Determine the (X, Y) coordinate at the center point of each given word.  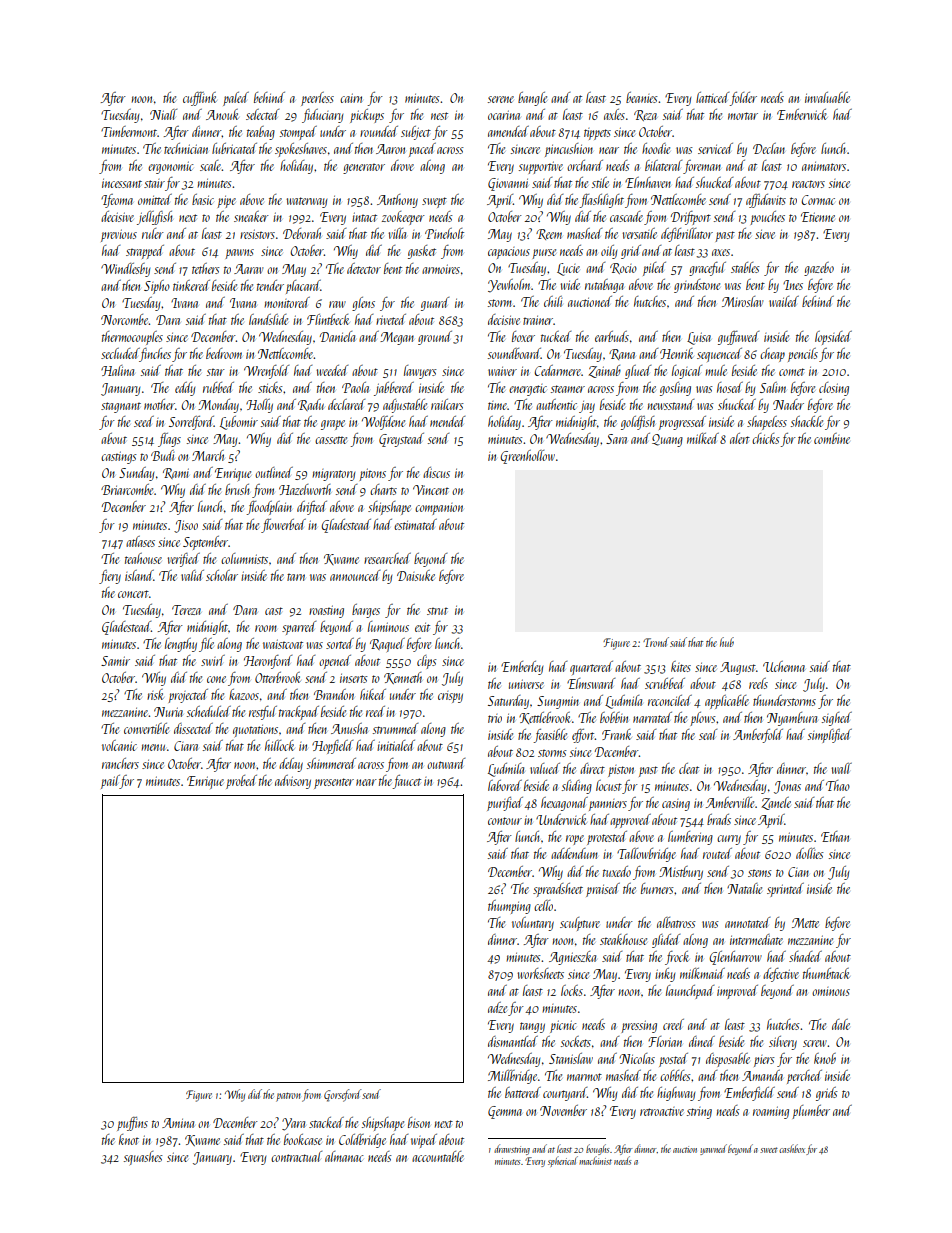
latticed (712, 97)
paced (422, 150)
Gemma (505, 1112)
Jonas (787, 787)
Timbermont (129, 131)
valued (545, 768)
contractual (296, 1156)
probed (241, 782)
